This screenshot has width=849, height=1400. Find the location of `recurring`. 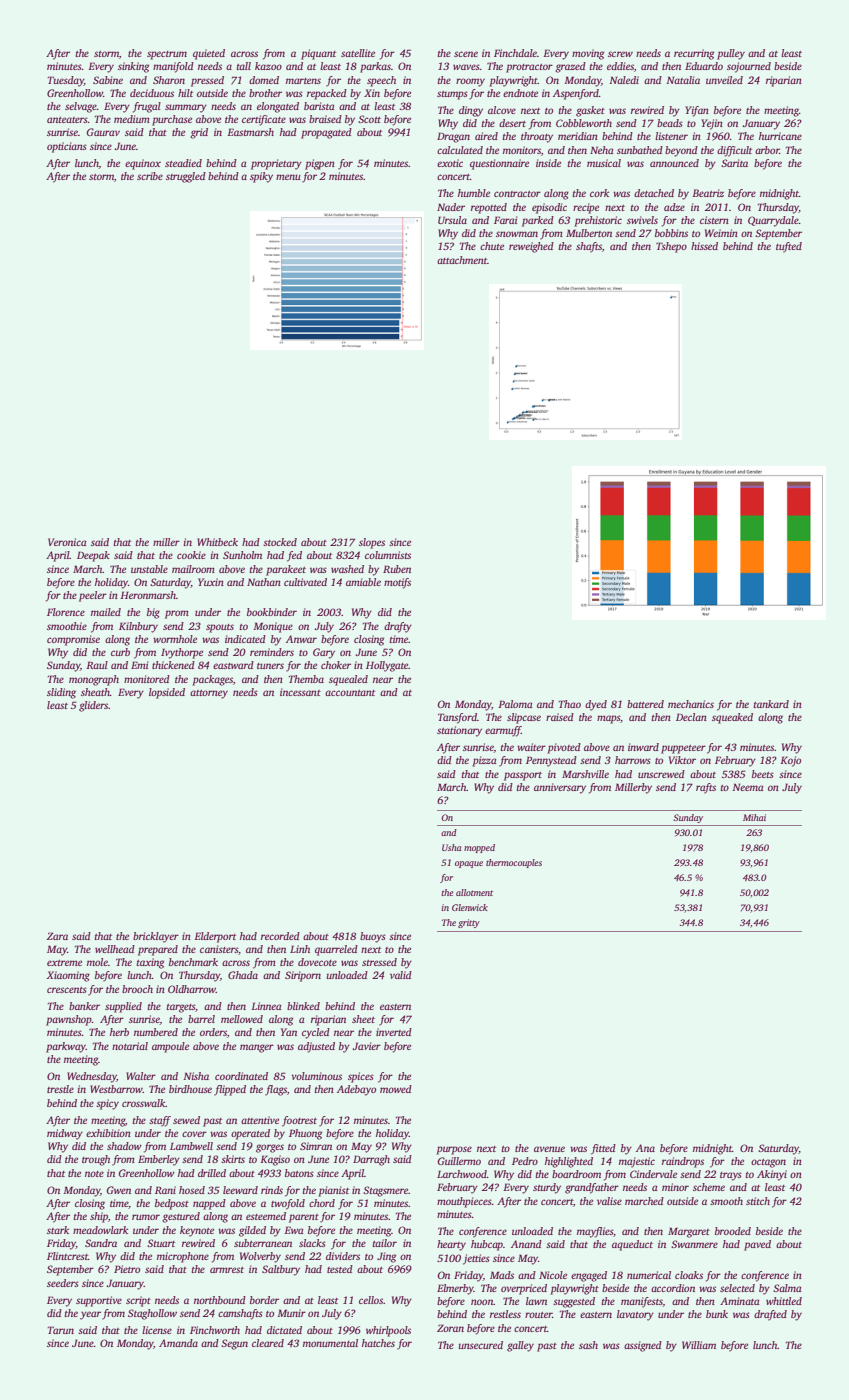

recurring is located at coordinates (694, 54).
